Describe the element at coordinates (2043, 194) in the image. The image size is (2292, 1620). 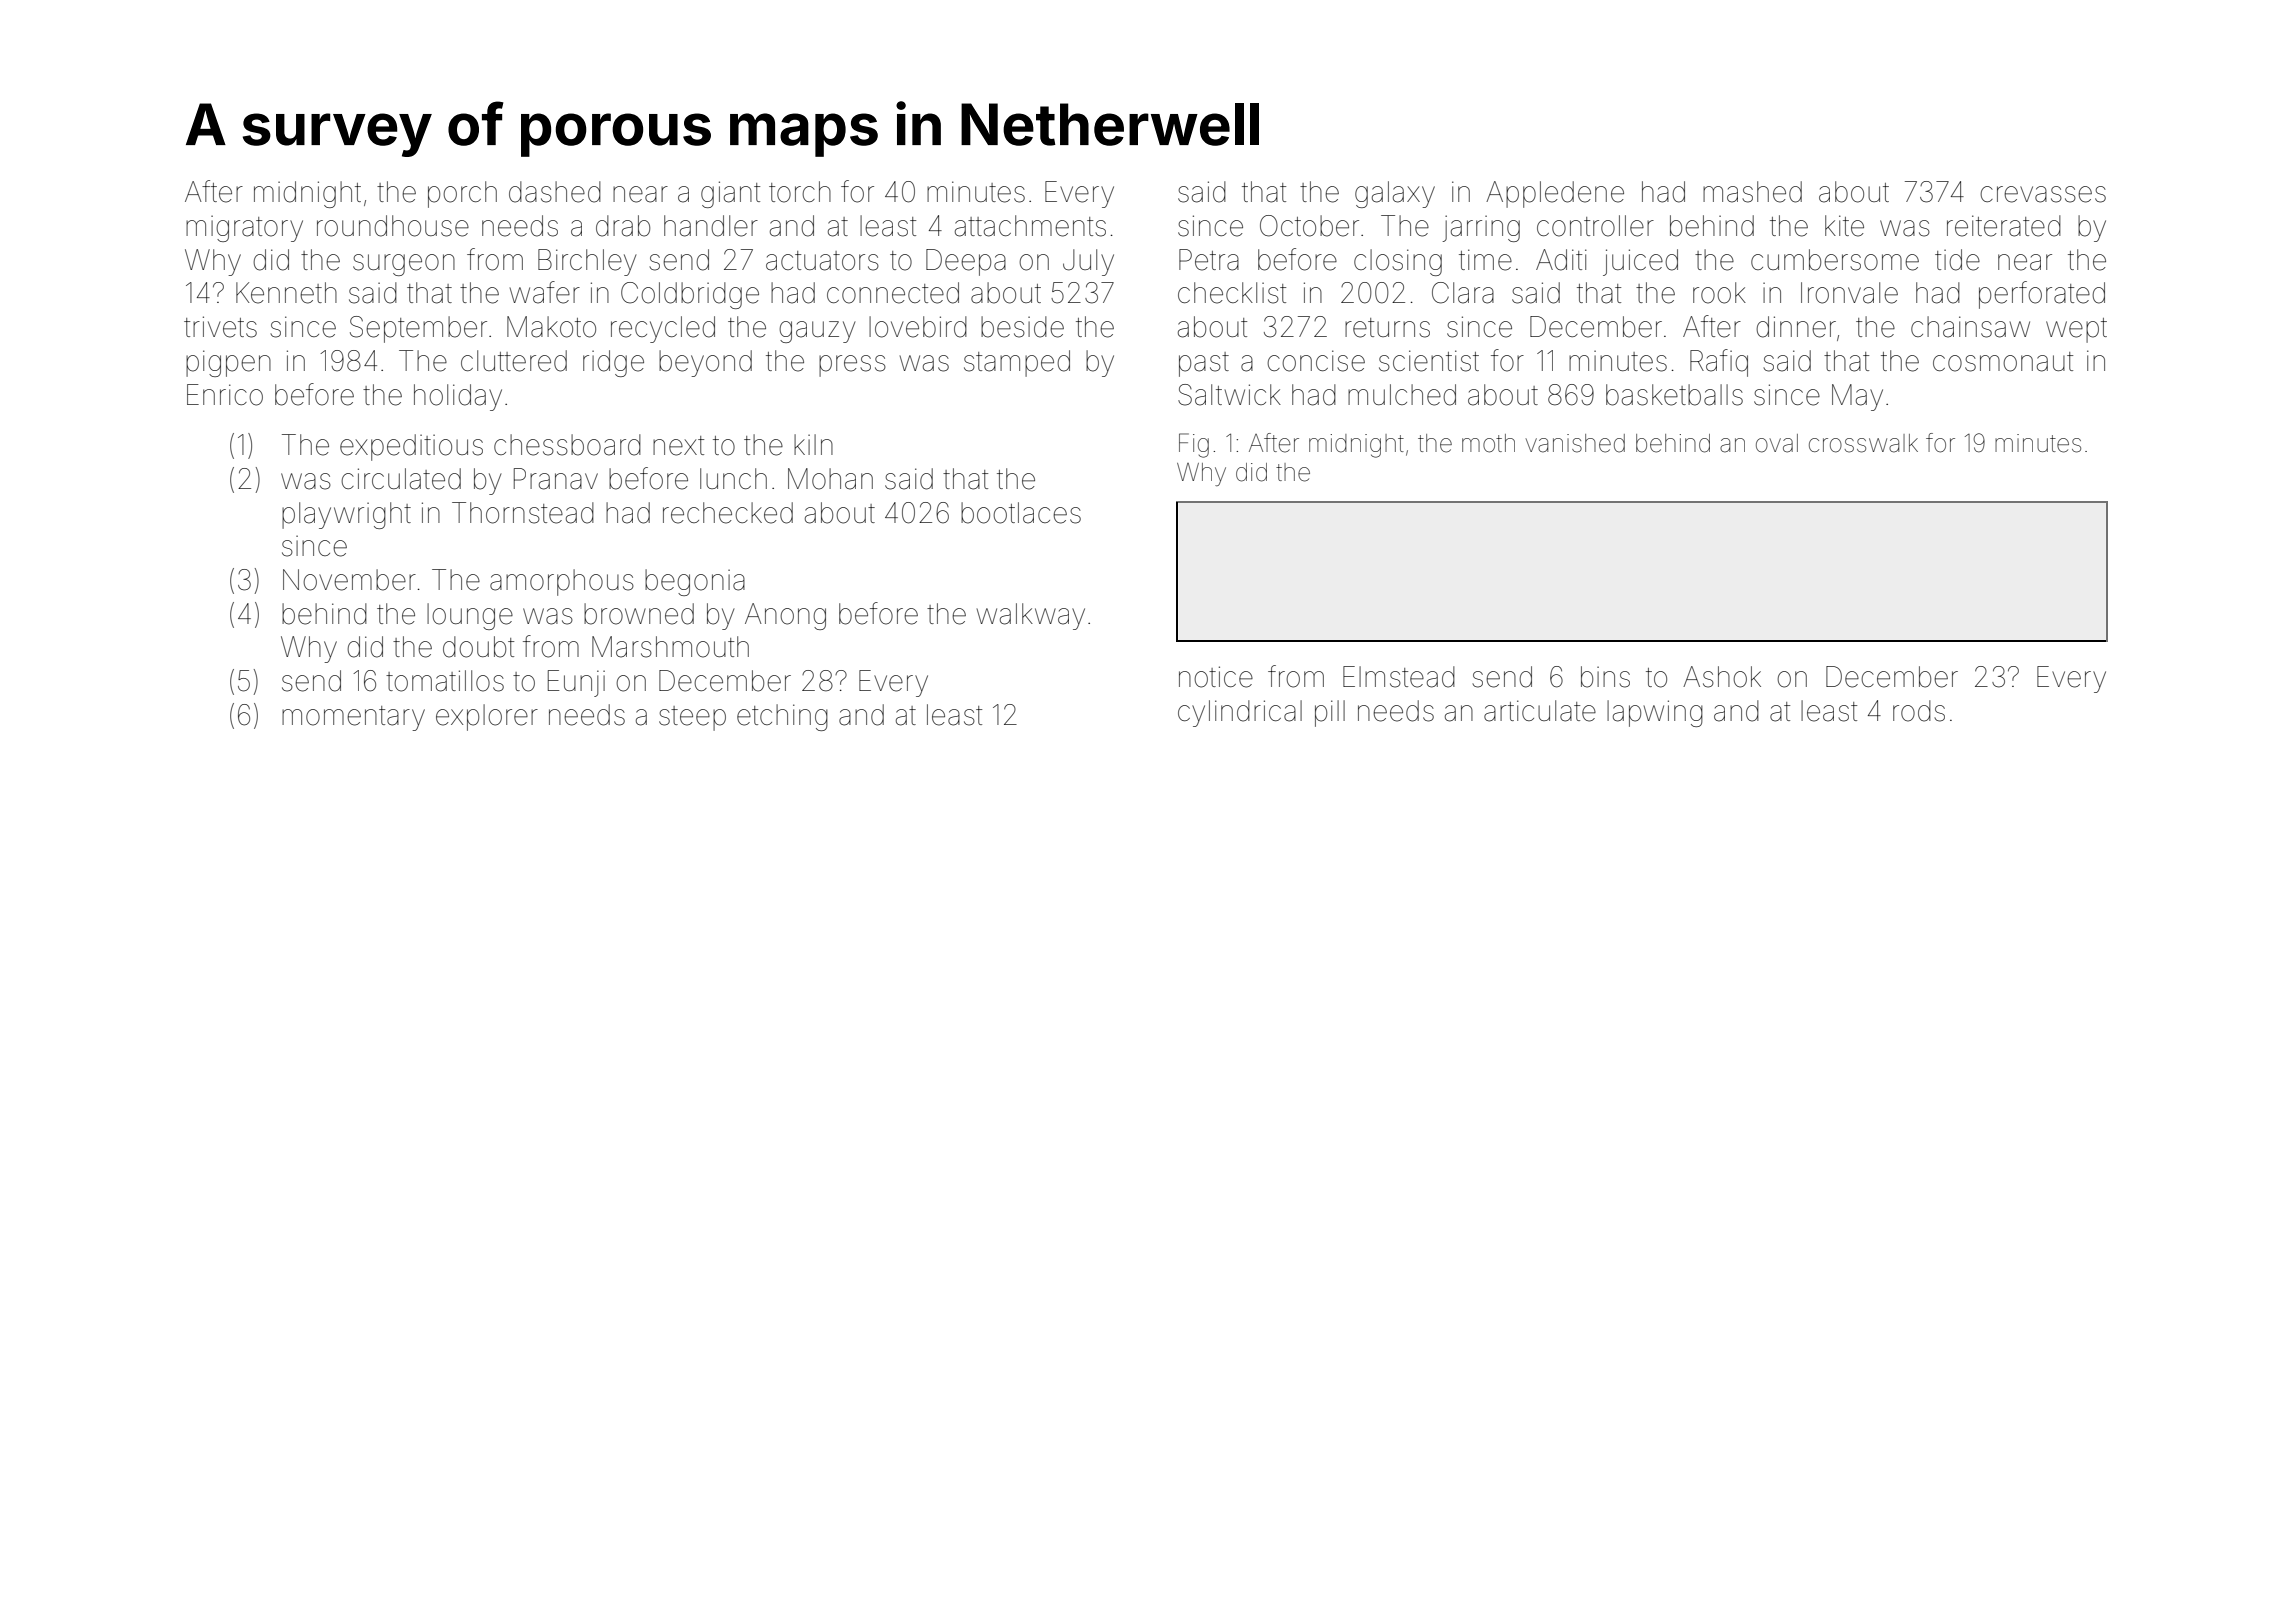
I see `crevasses` at that location.
